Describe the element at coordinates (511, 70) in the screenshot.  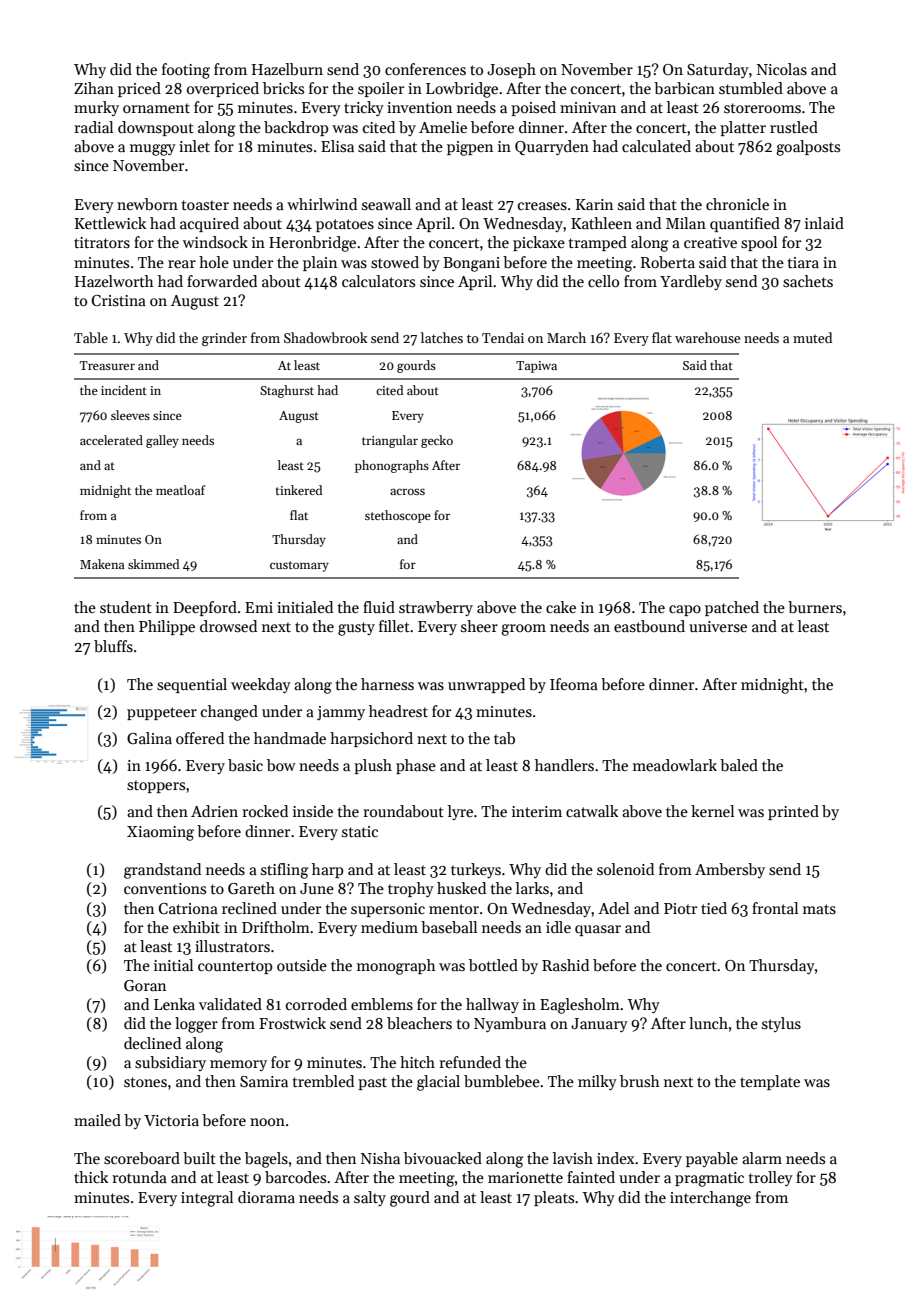
I see `Joseph` at that location.
